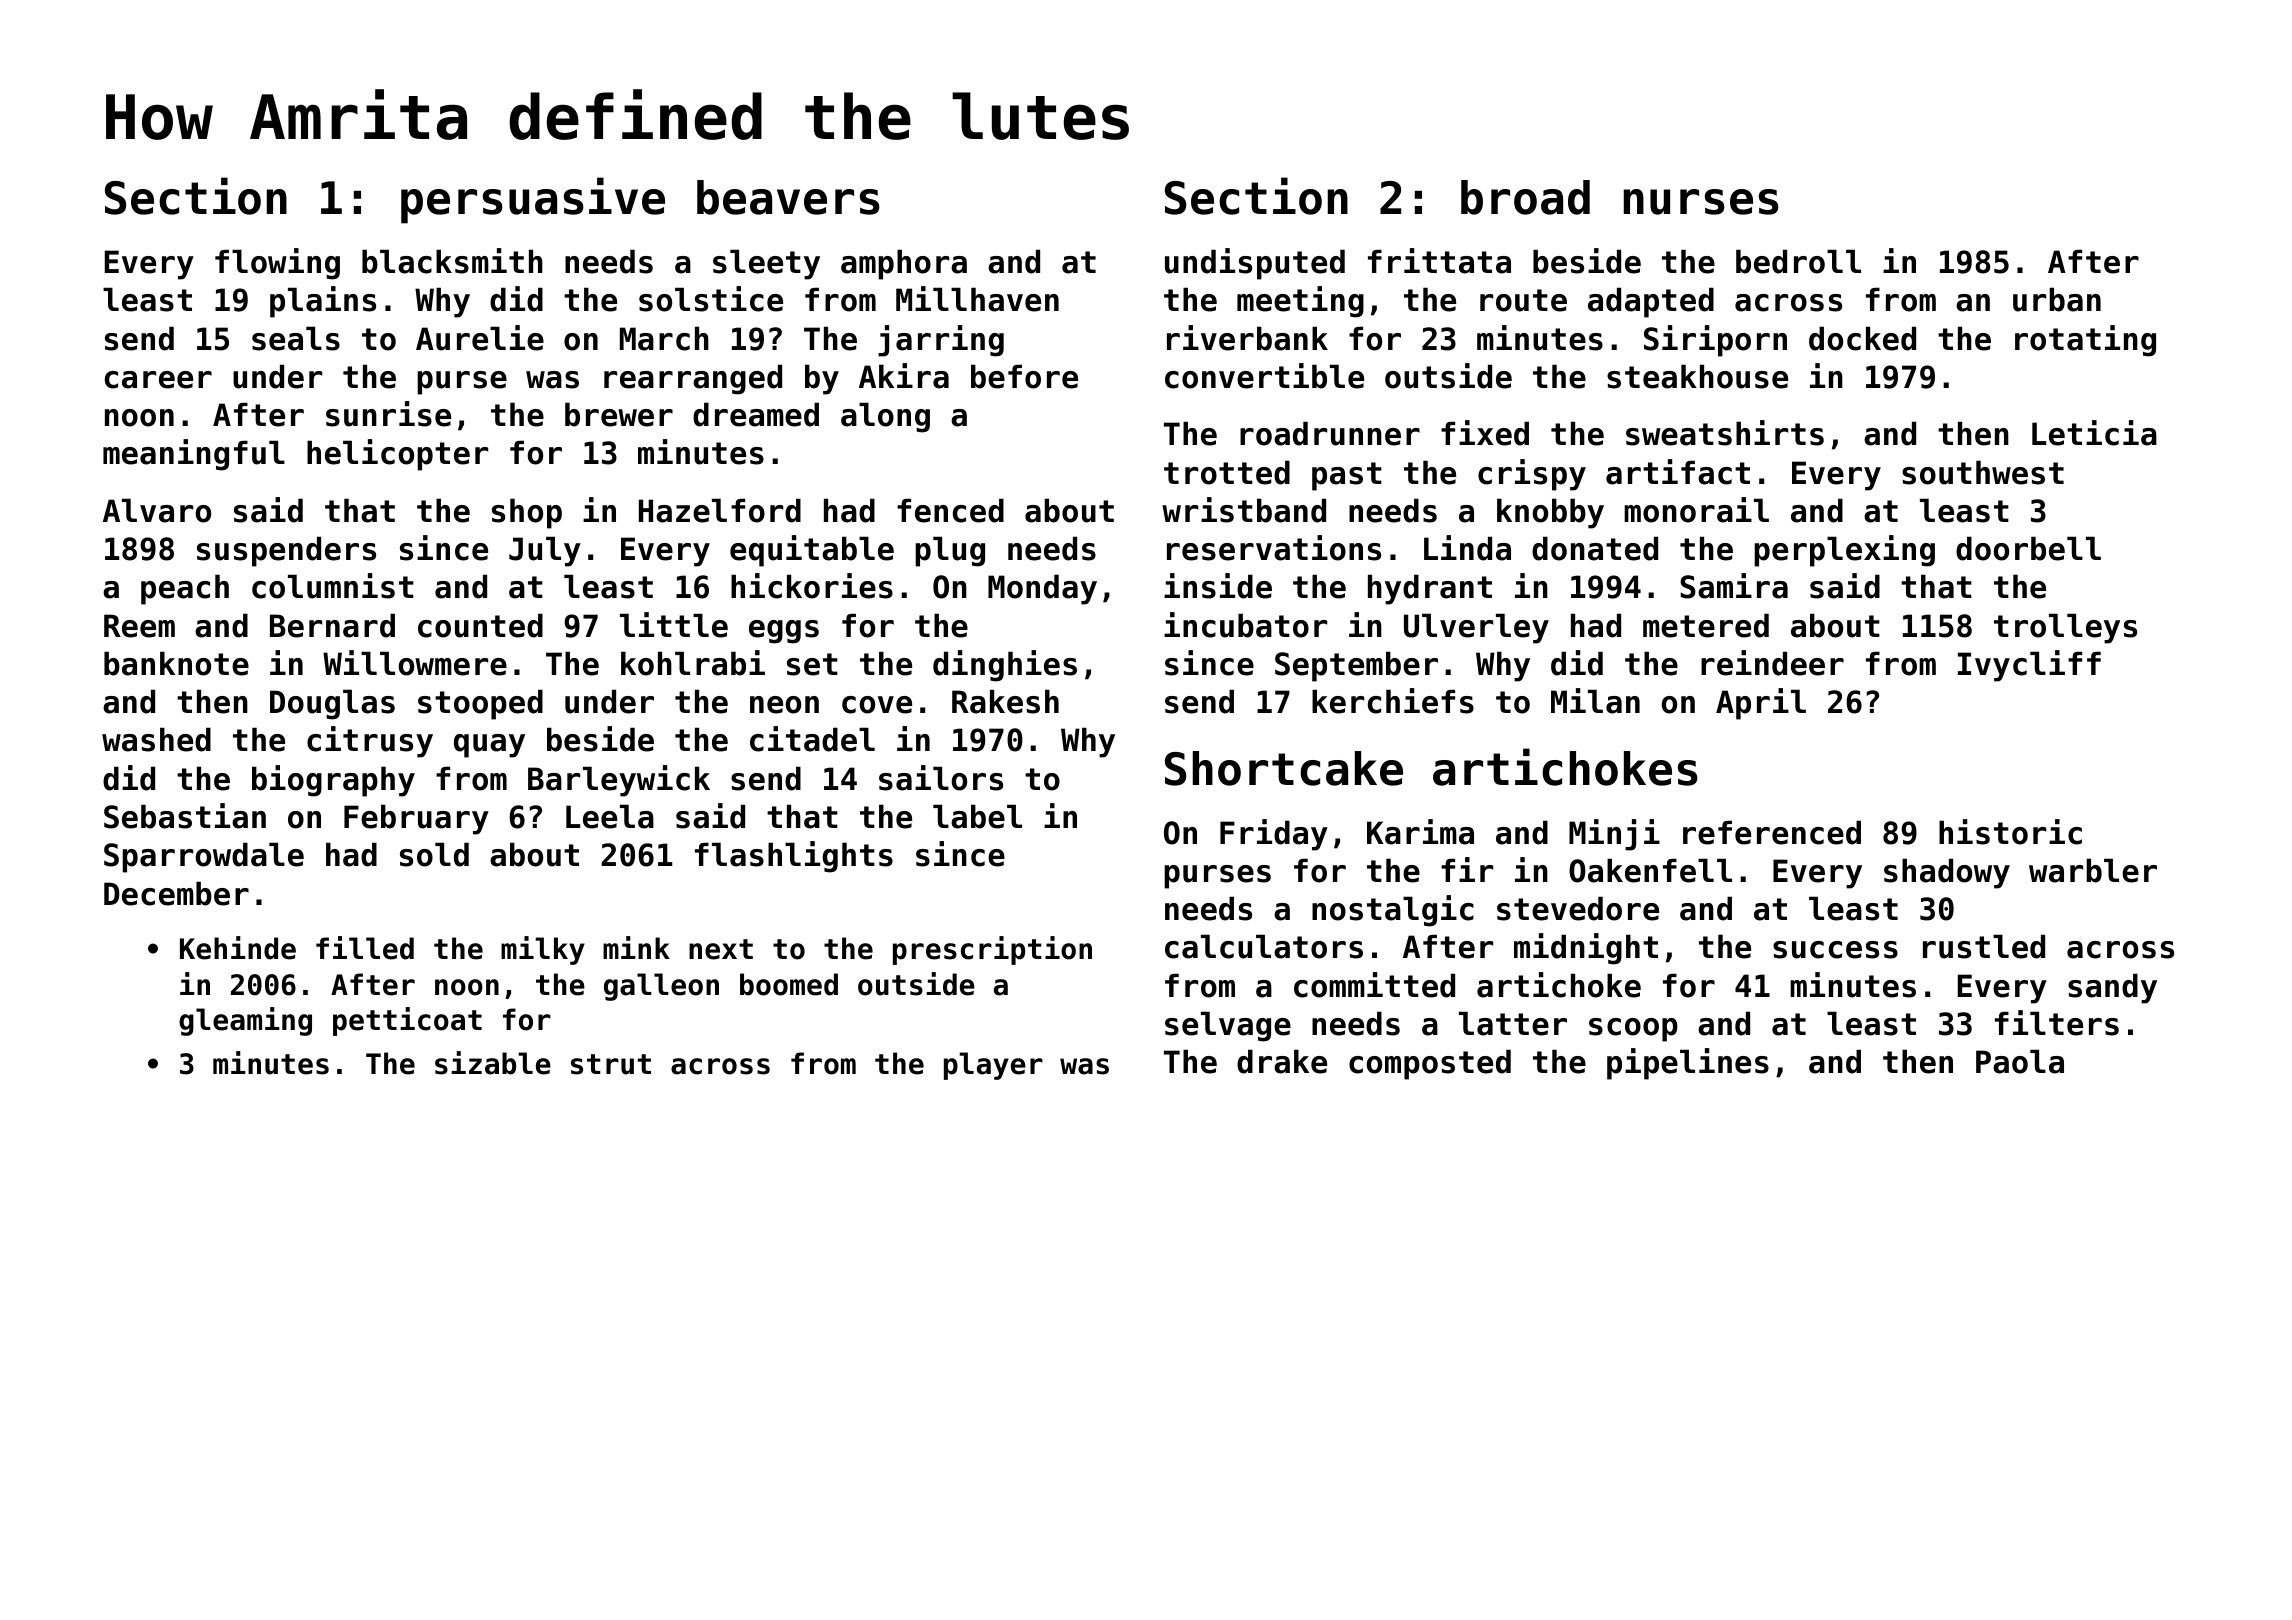  What do you see at coordinates (204, 857) in the screenshot?
I see `Sparrowdale` at bounding box center [204, 857].
